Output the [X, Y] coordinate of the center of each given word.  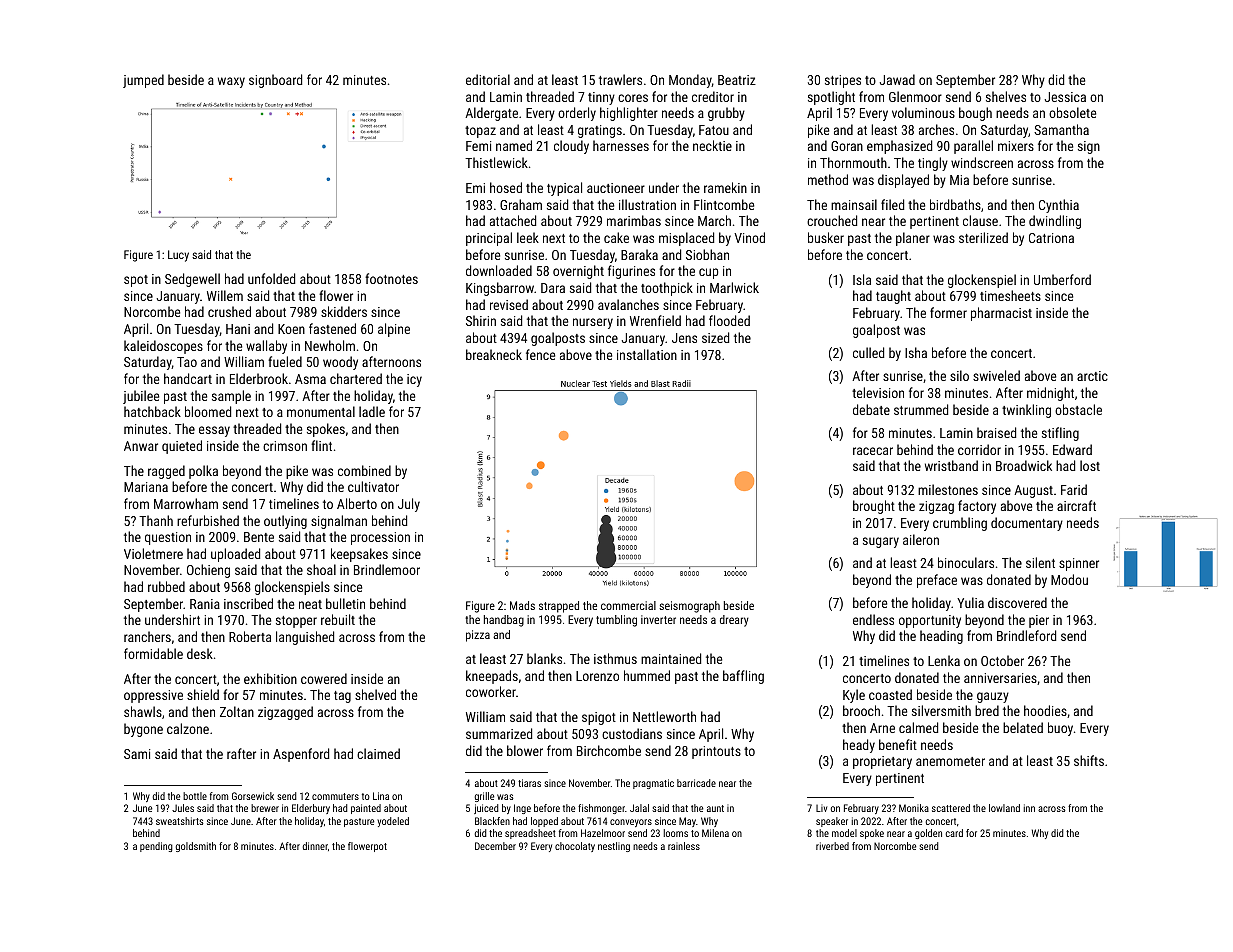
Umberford [1062, 279]
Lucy [178, 256]
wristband [951, 465]
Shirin [481, 320]
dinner [315, 846]
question [168, 538]
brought [874, 507]
